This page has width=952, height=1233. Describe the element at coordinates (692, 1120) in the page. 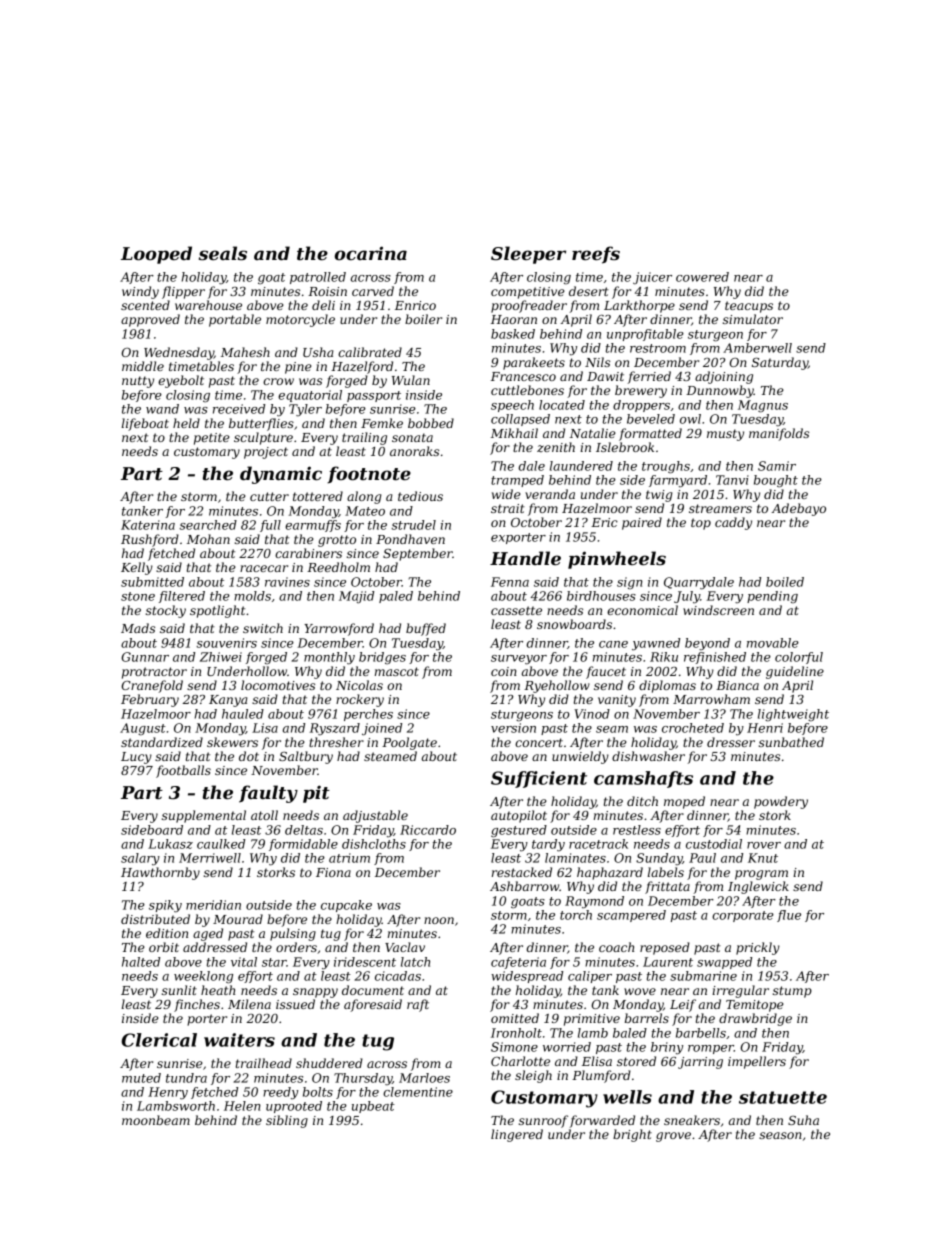

I see `sneakers` at that location.
